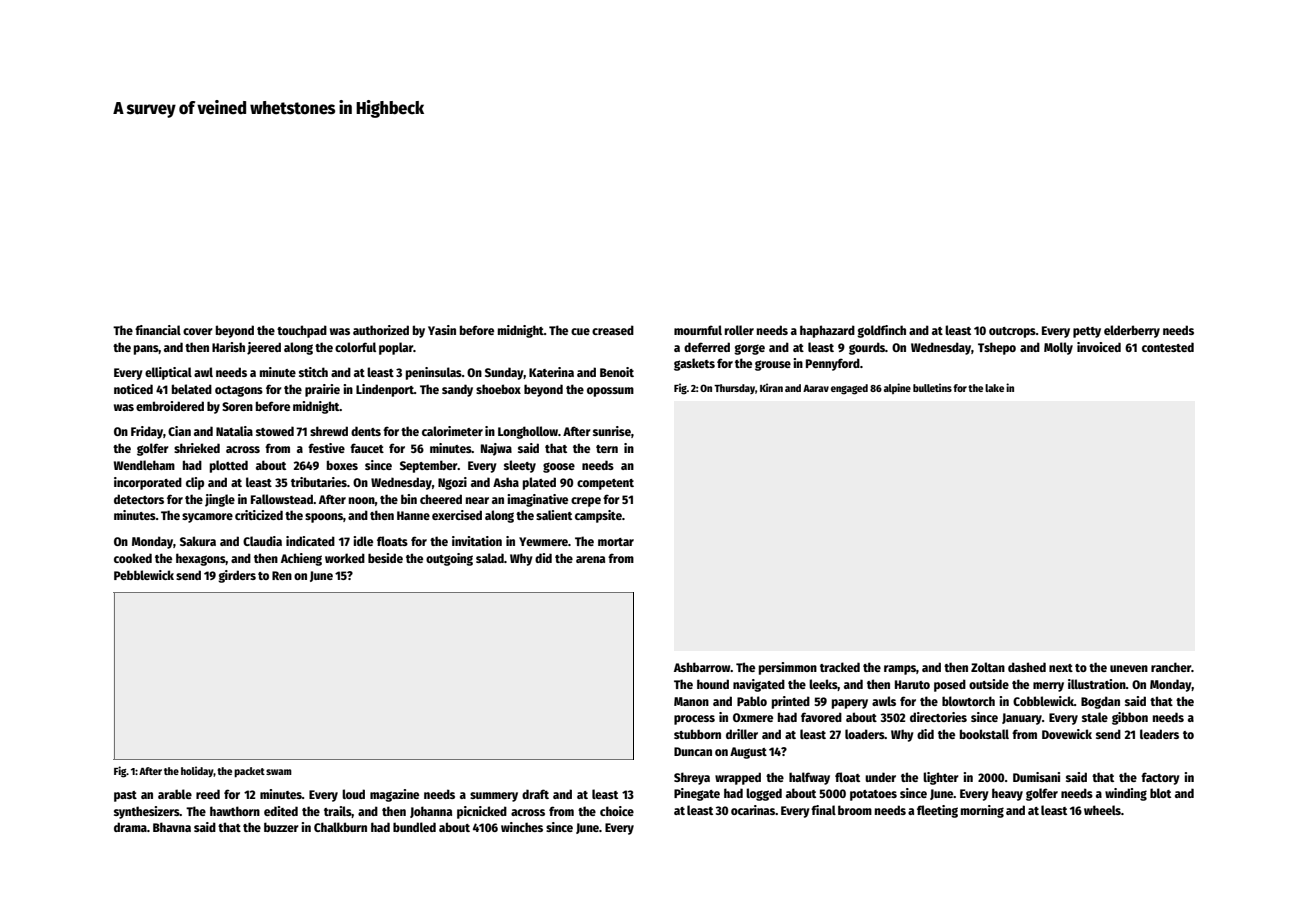  Describe the element at coordinates (753, 810) in the image. I see `ocarinas` at that location.
